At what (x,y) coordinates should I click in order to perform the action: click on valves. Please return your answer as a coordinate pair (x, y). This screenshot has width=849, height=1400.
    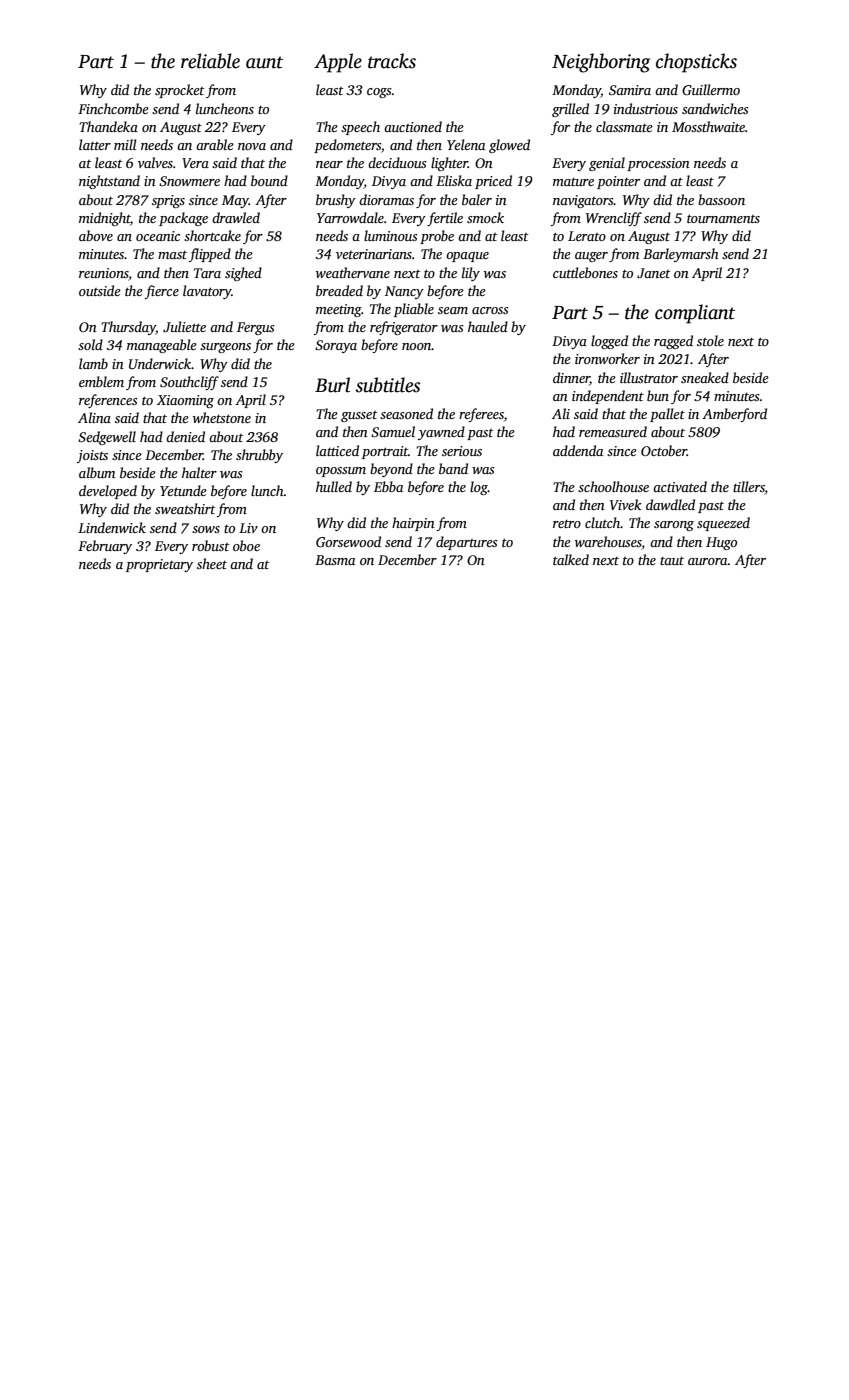
    Looking at the image, I should click on (155, 162).
